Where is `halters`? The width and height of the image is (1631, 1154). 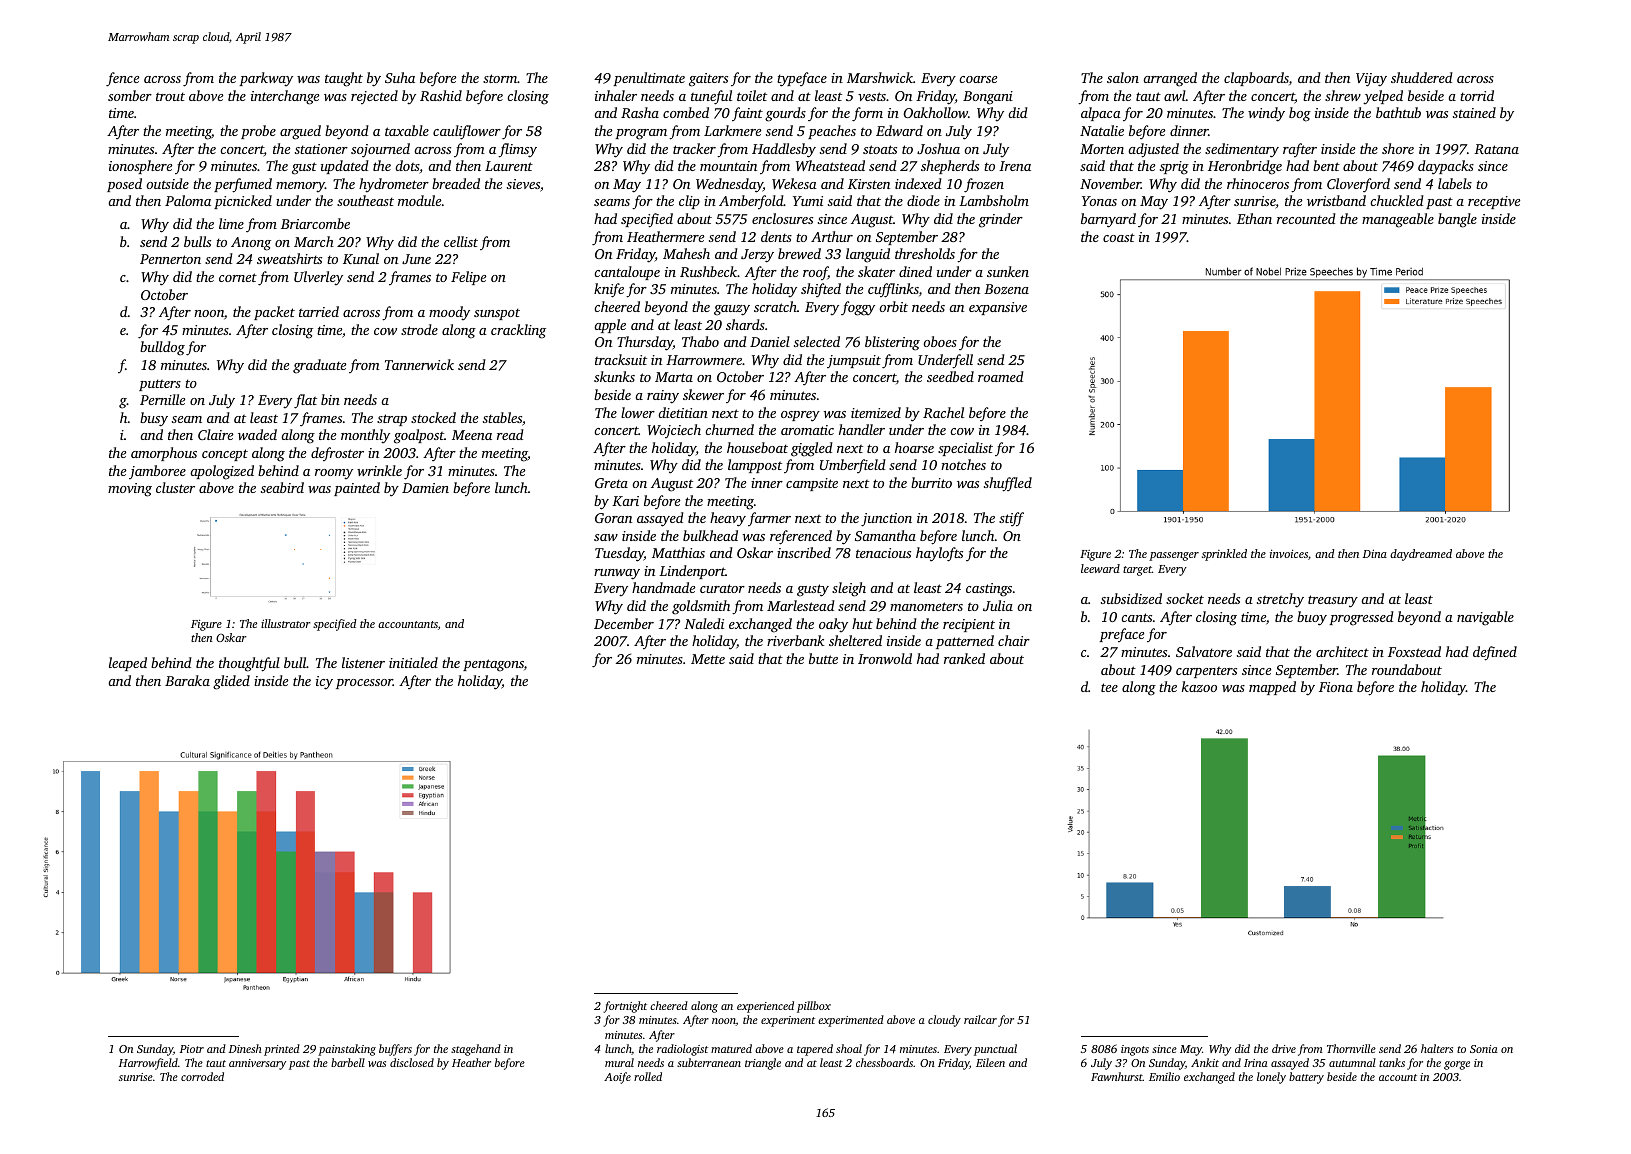
halters is located at coordinates (1437, 1048).
